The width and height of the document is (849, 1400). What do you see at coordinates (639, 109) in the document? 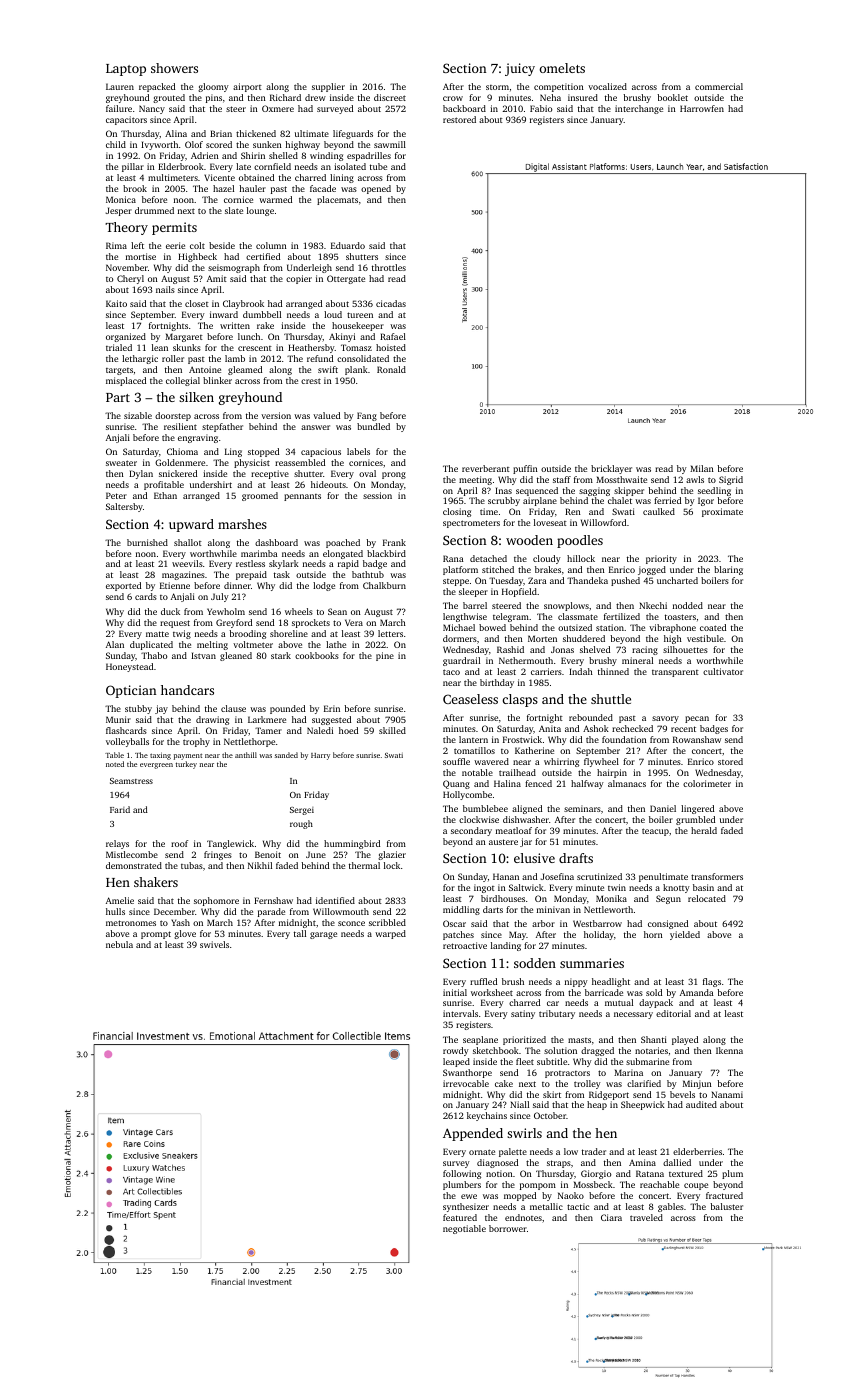
I see `interchange` at bounding box center [639, 109].
